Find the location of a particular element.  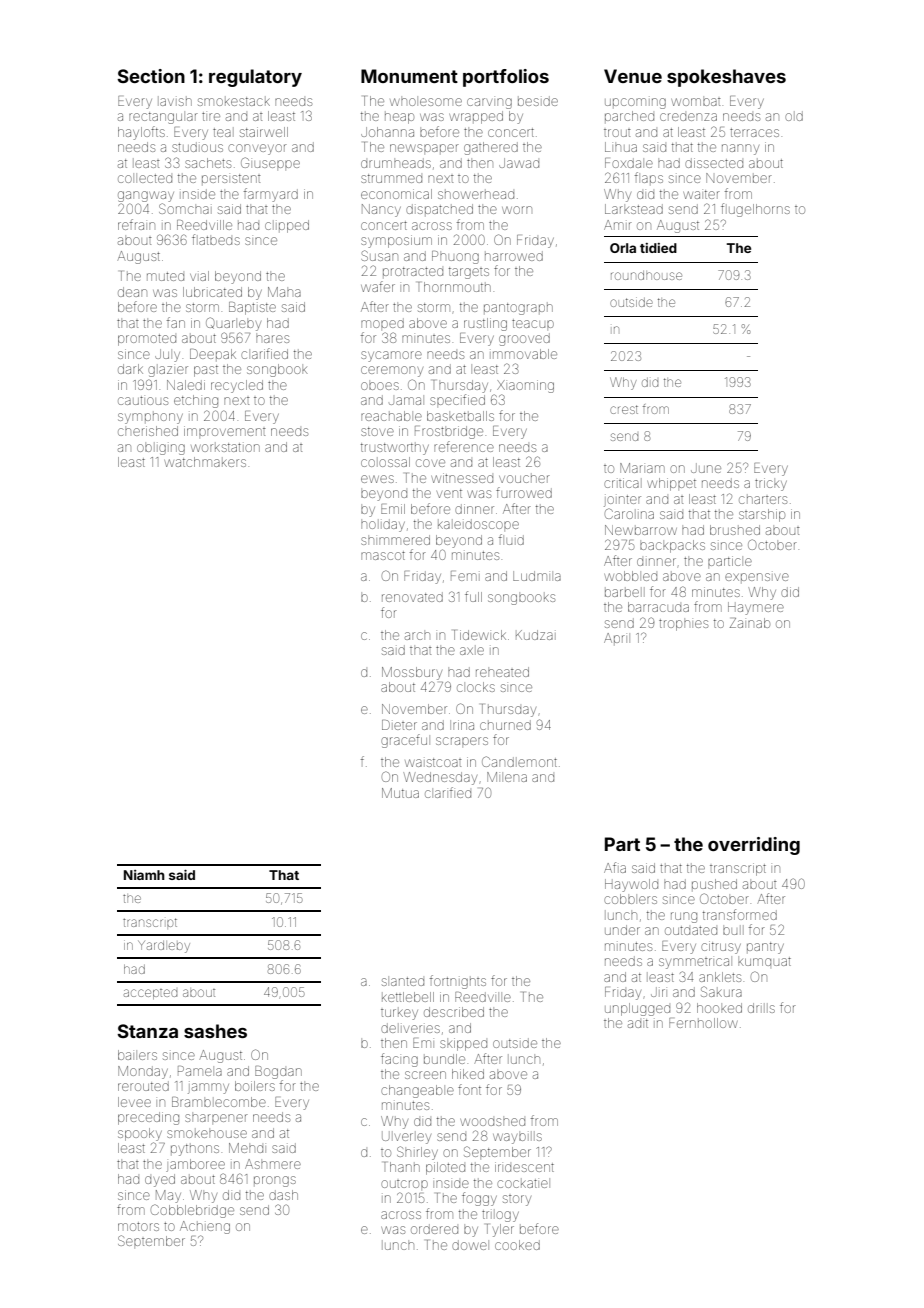

Yardleby is located at coordinates (164, 947).
